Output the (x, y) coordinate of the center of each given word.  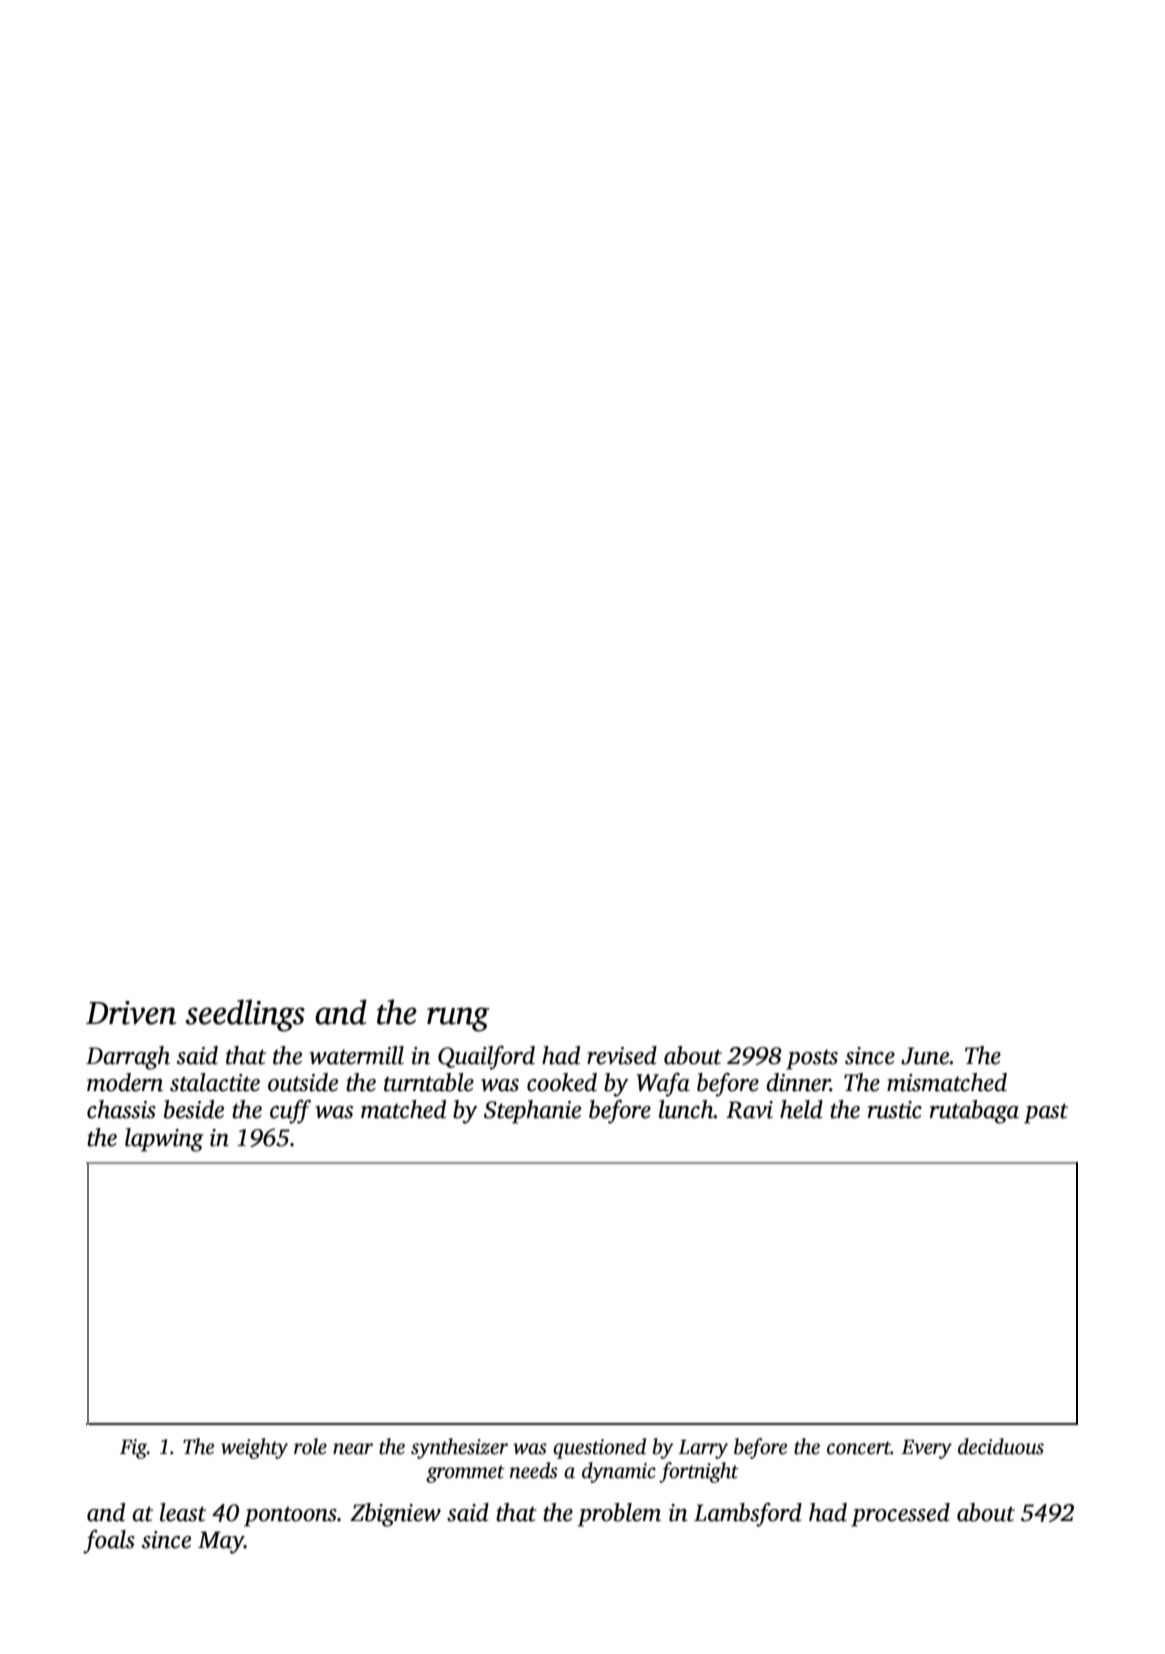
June (925, 1056)
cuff (290, 1112)
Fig (133, 1449)
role (310, 1446)
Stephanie (532, 1112)
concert (859, 1448)
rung (458, 1019)
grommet (465, 1474)
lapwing (164, 1140)
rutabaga (974, 1112)
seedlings (245, 1015)
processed (900, 1515)
